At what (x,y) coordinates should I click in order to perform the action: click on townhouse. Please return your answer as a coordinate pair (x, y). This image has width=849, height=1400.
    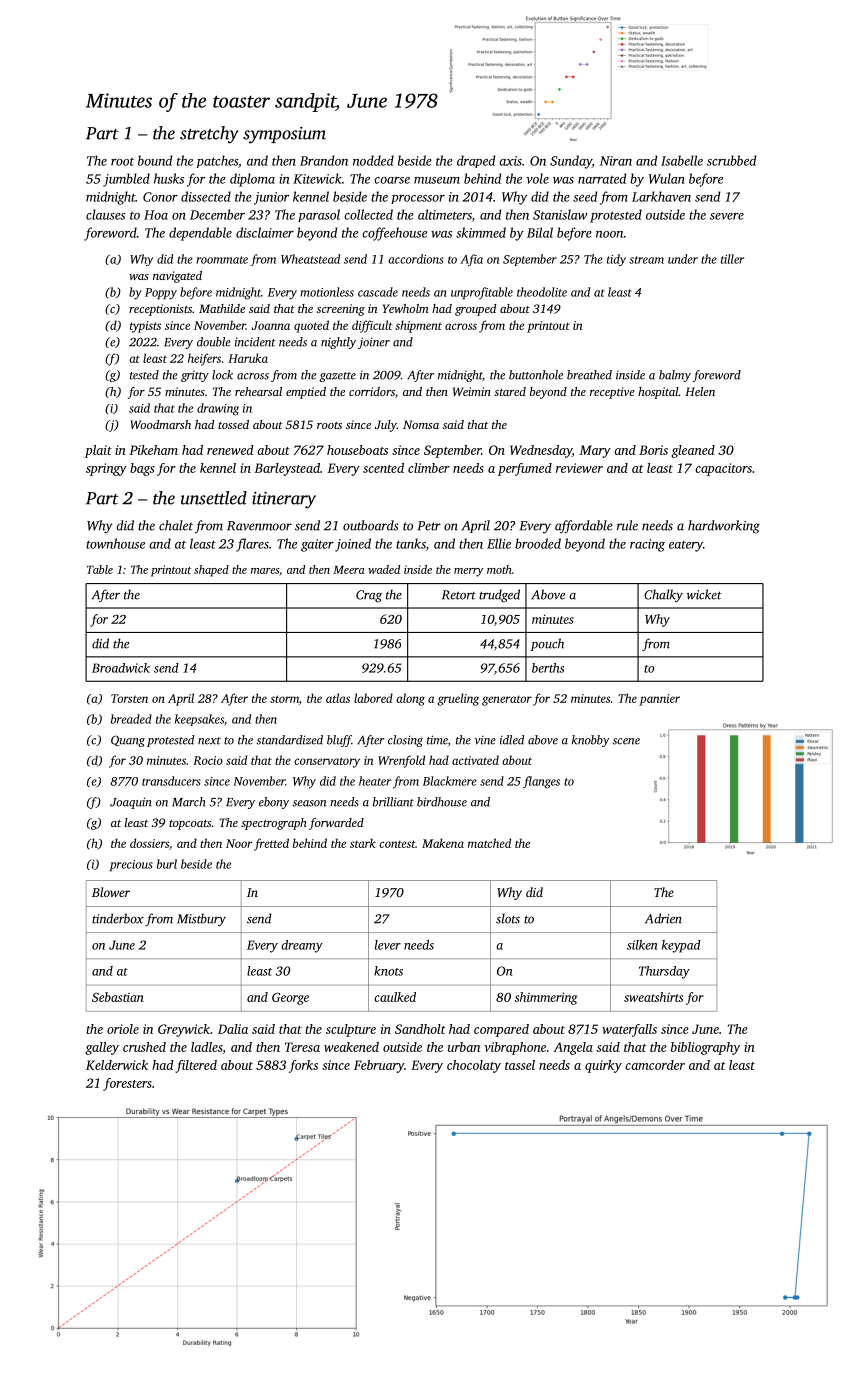
    Looking at the image, I should click on (115, 543).
